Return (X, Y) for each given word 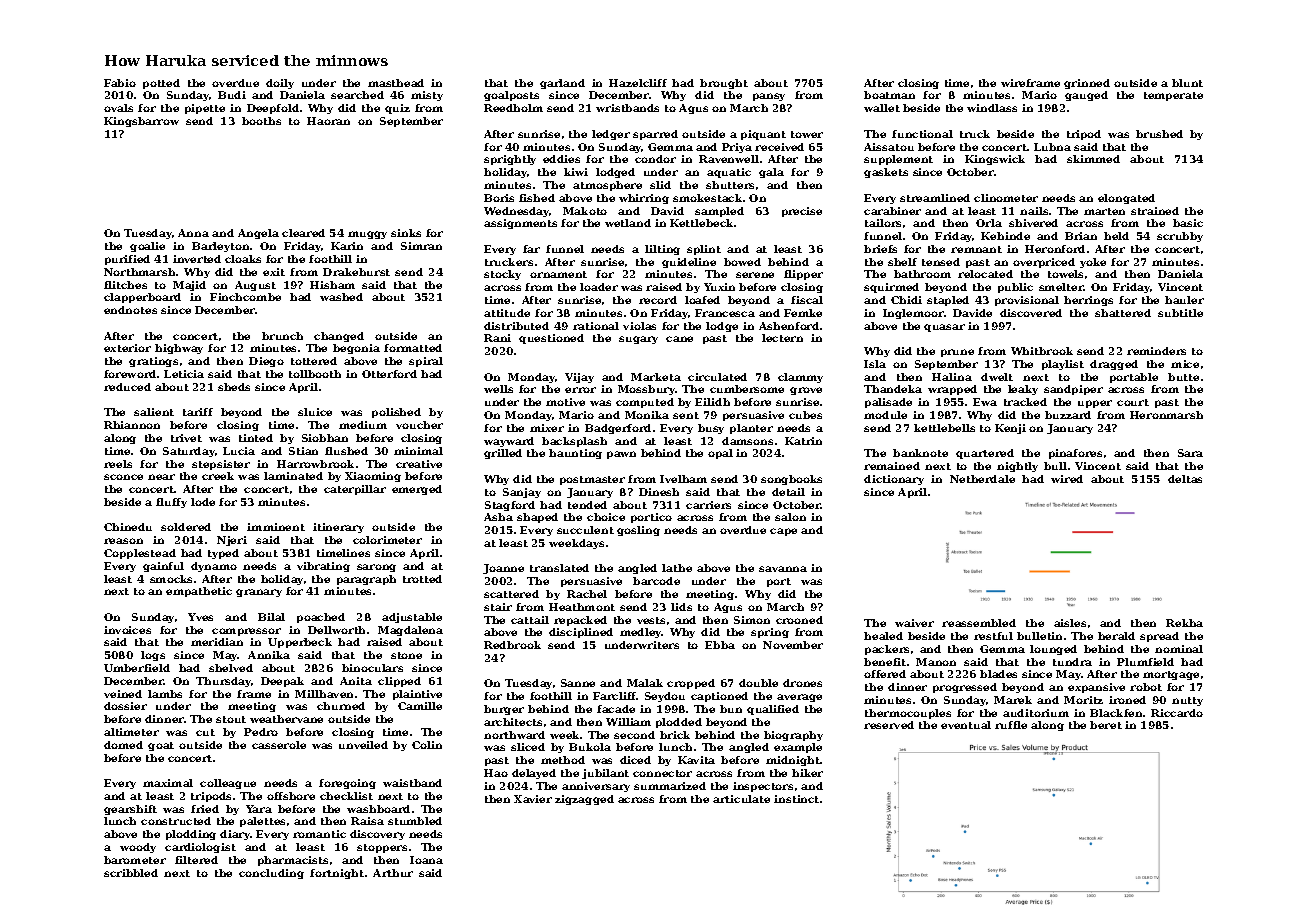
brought (724, 84)
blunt (1187, 83)
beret (1106, 725)
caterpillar (355, 490)
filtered (196, 860)
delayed (534, 774)
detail (788, 492)
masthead (396, 83)
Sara (1190, 453)
